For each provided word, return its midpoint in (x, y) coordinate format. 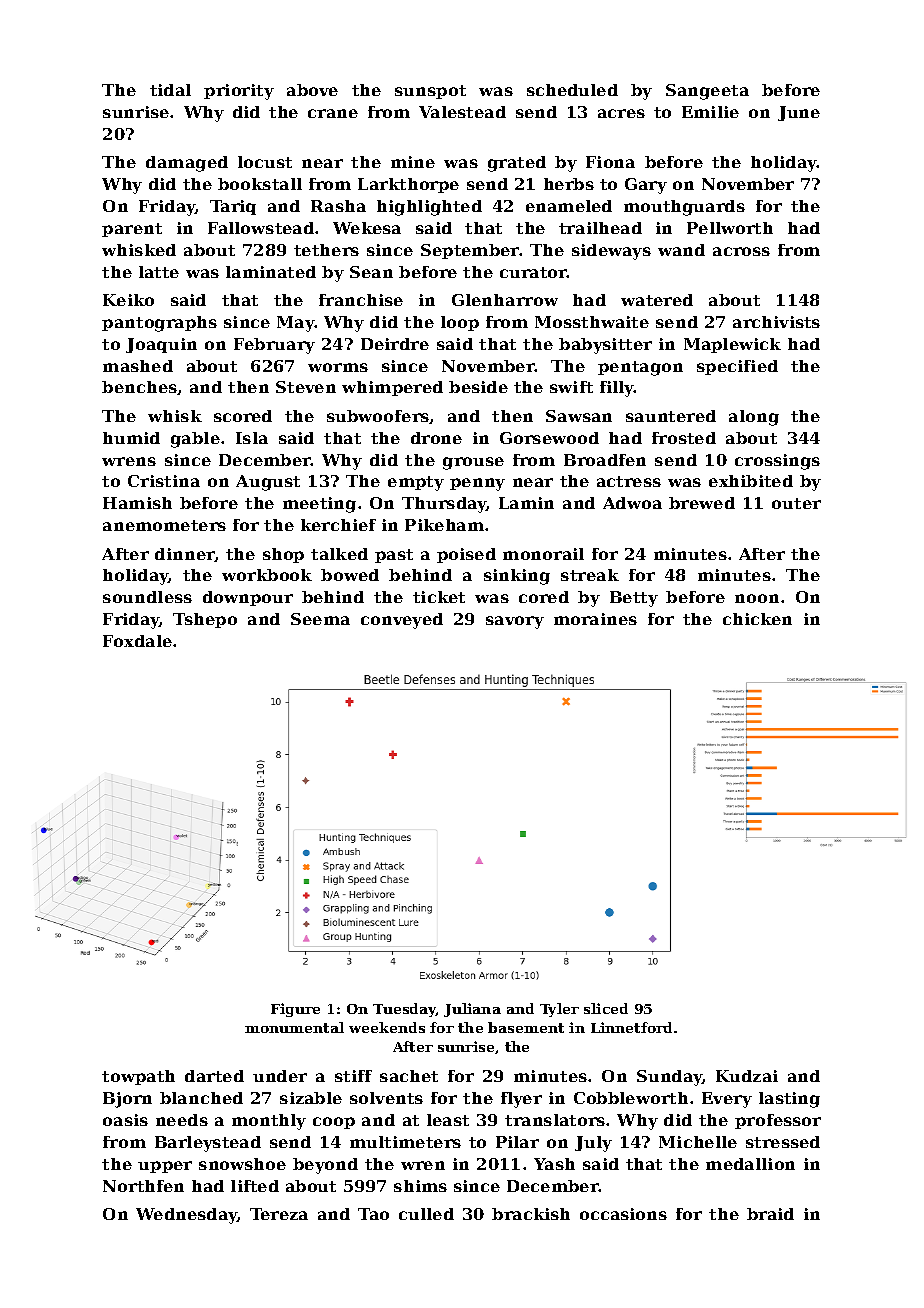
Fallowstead (261, 228)
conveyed (402, 621)
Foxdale (137, 641)
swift (571, 387)
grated (517, 164)
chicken (757, 619)
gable (195, 440)
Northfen (143, 1186)
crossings (777, 462)
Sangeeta (707, 92)
